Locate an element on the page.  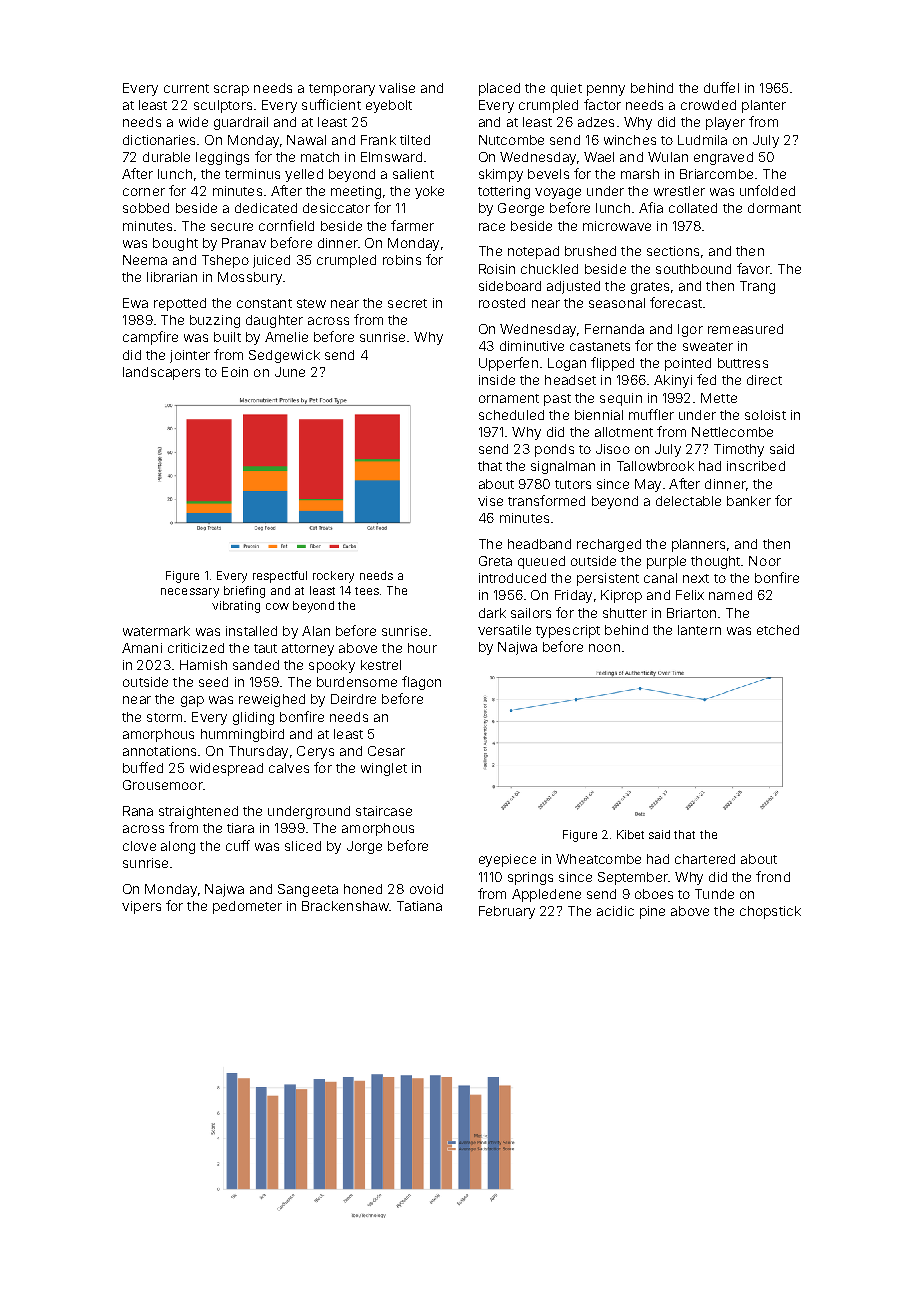
sliced is located at coordinates (303, 846).
